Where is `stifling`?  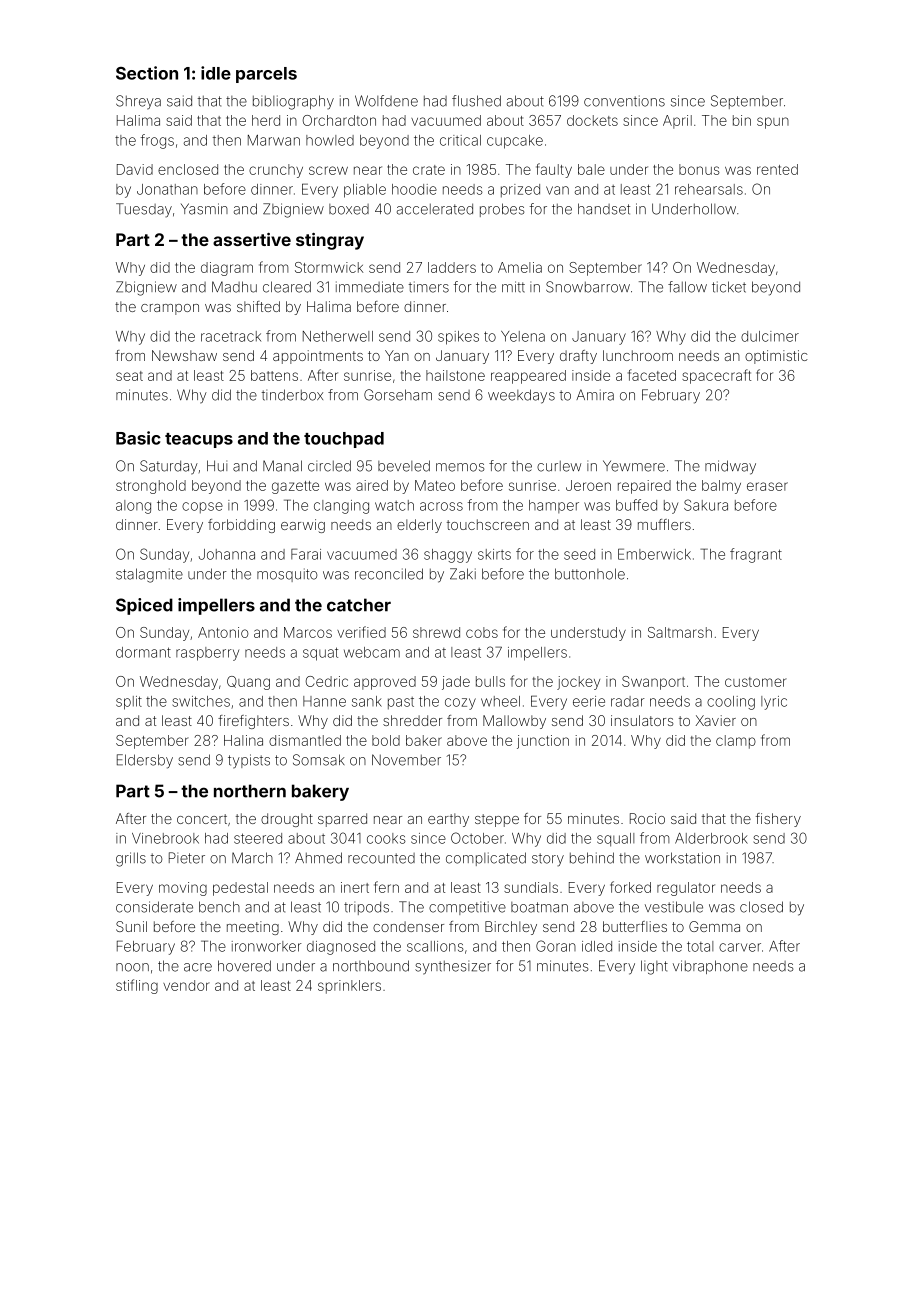
stifling is located at coordinates (137, 986).
